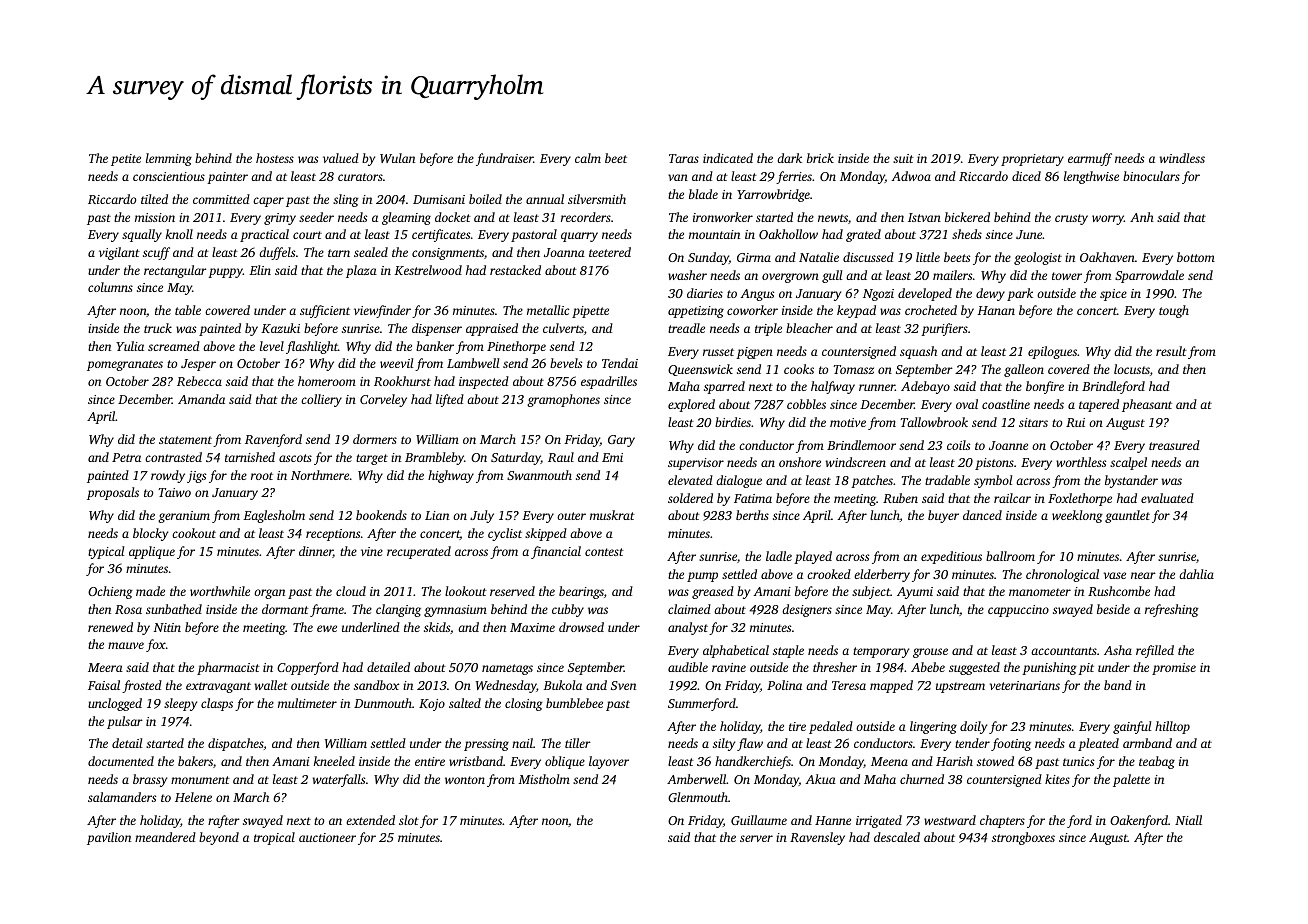 The height and width of the document is (924, 1308). What do you see at coordinates (432, 705) in the document?
I see `Kojo` at bounding box center [432, 705].
